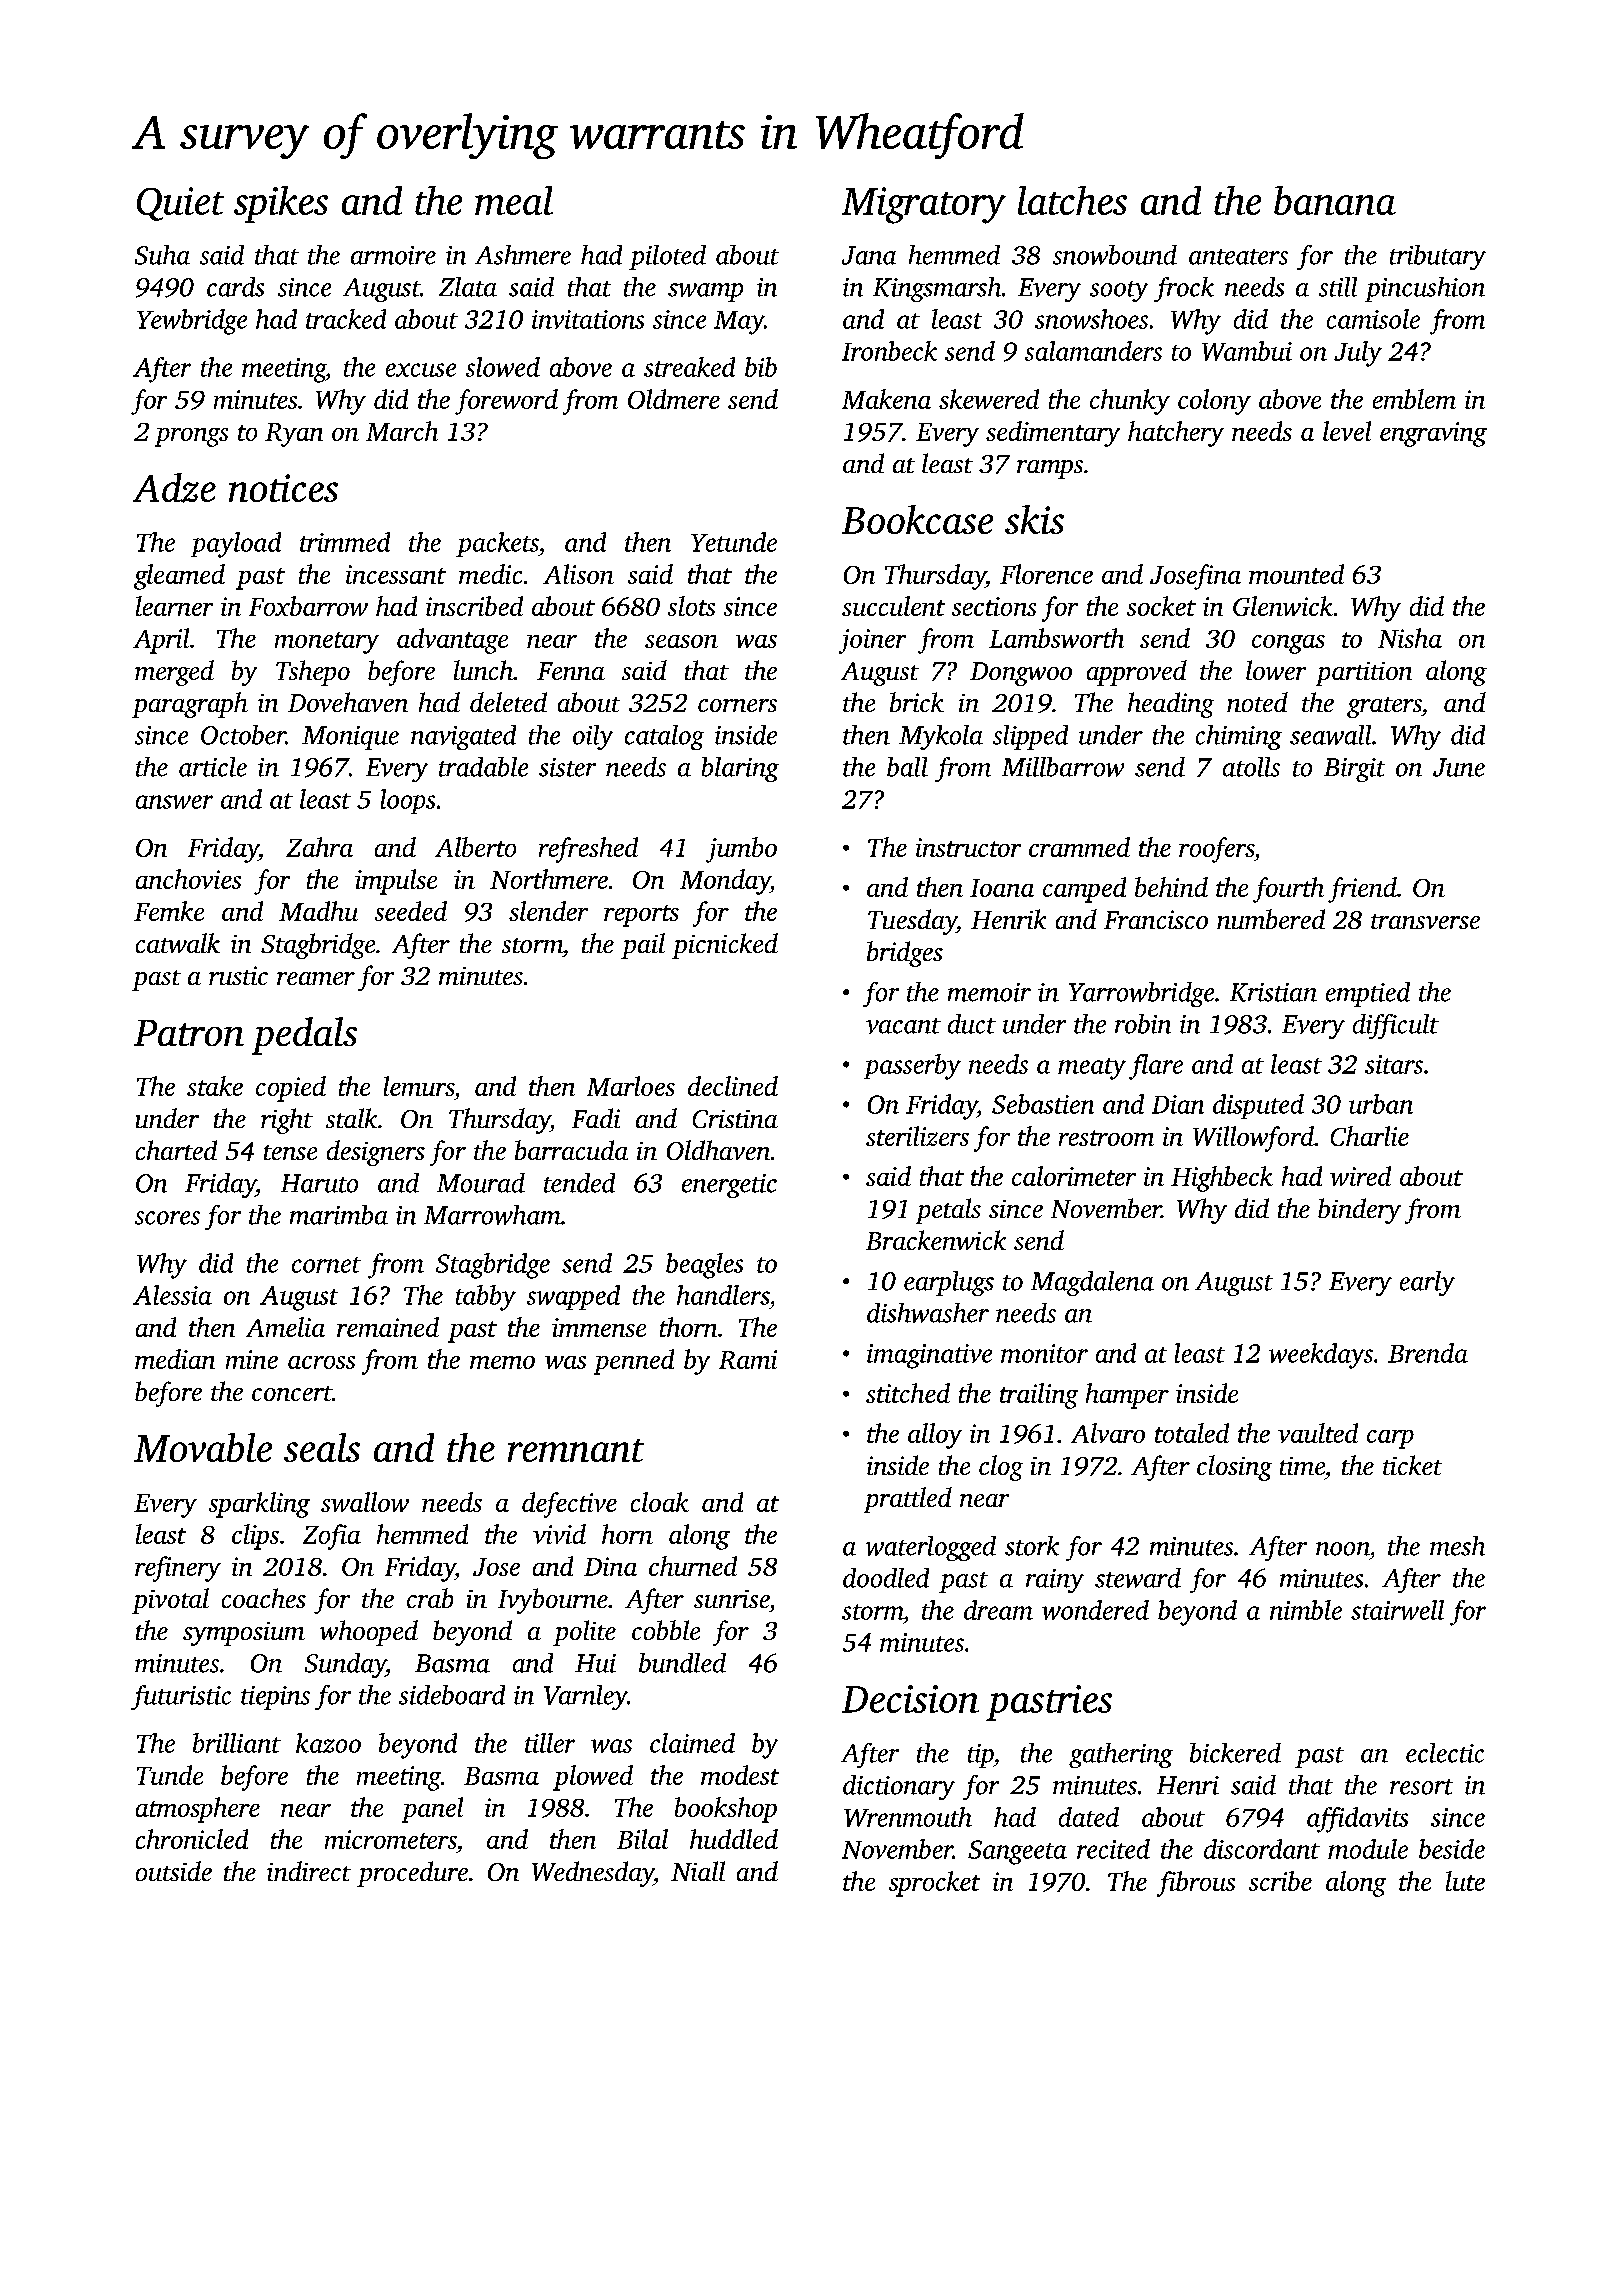  What do you see at coordinates (667, 257) in the screenshot?
I see `piloted` at bounding box center [667, 257].
